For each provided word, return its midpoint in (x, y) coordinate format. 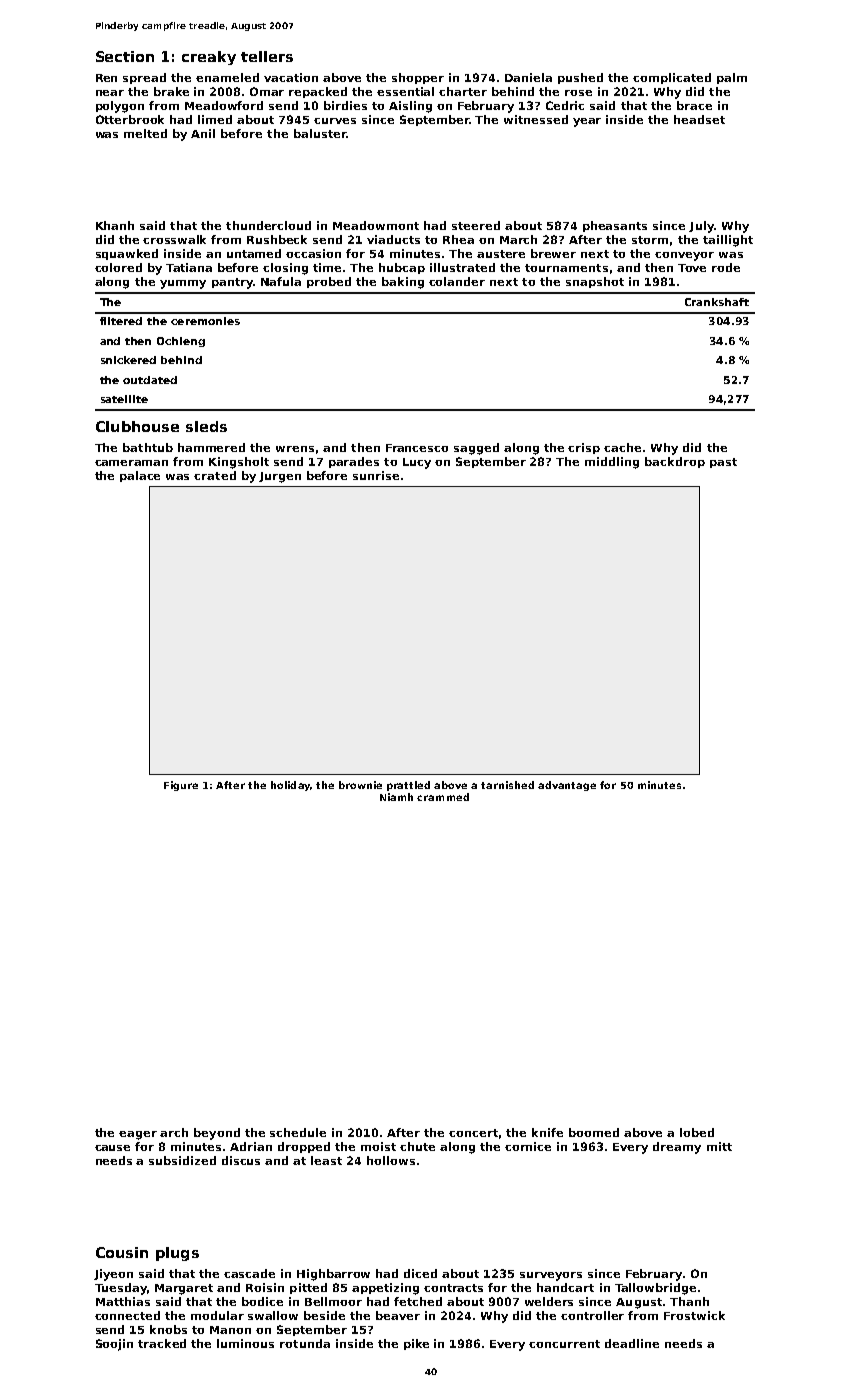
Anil (203, 133)
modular (217, 1315)
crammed (443, 797)
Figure (181, 786)
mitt (719, 1146)
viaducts (393, 239)
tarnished (507, 785)
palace (140, 476)
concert (473, 1133)
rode (726, 267)
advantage (567, 786)
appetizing (385, 1289)
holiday (290, 786)
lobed (697, 1132)
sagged (476, 449)
